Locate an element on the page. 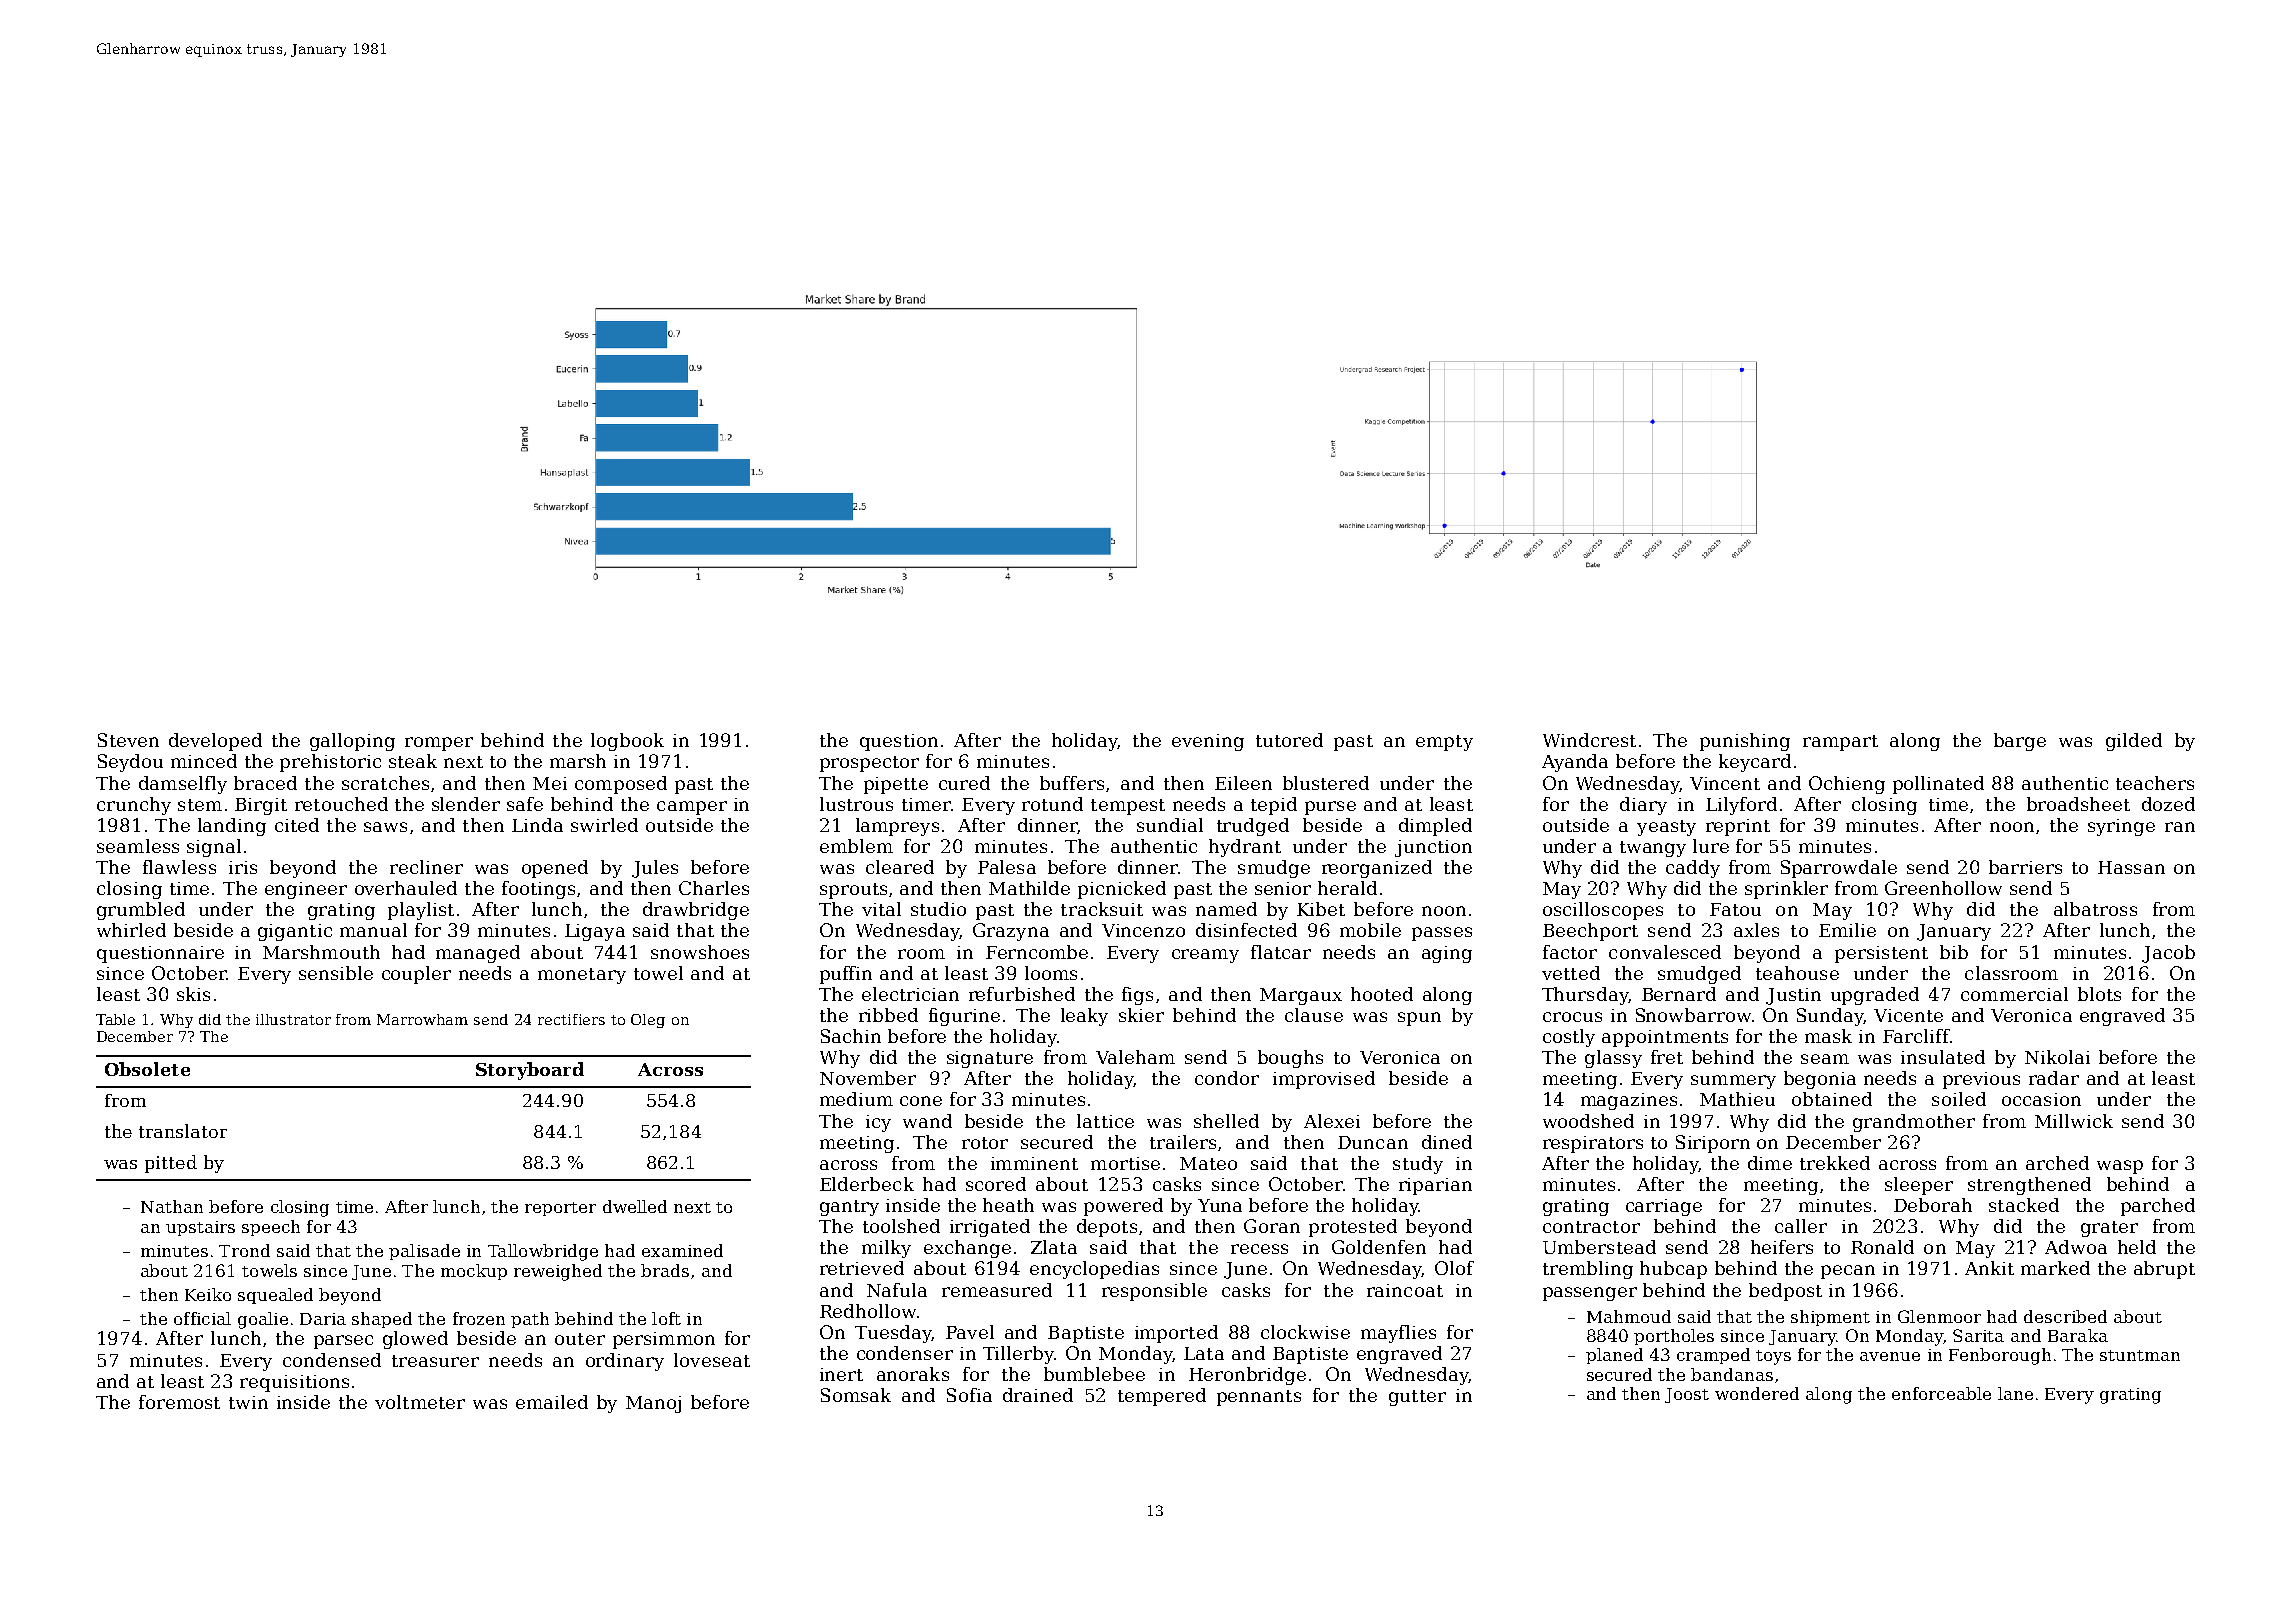 This page has height=1620, width=2292. Keiko is located at coordinates (208, 1294).
